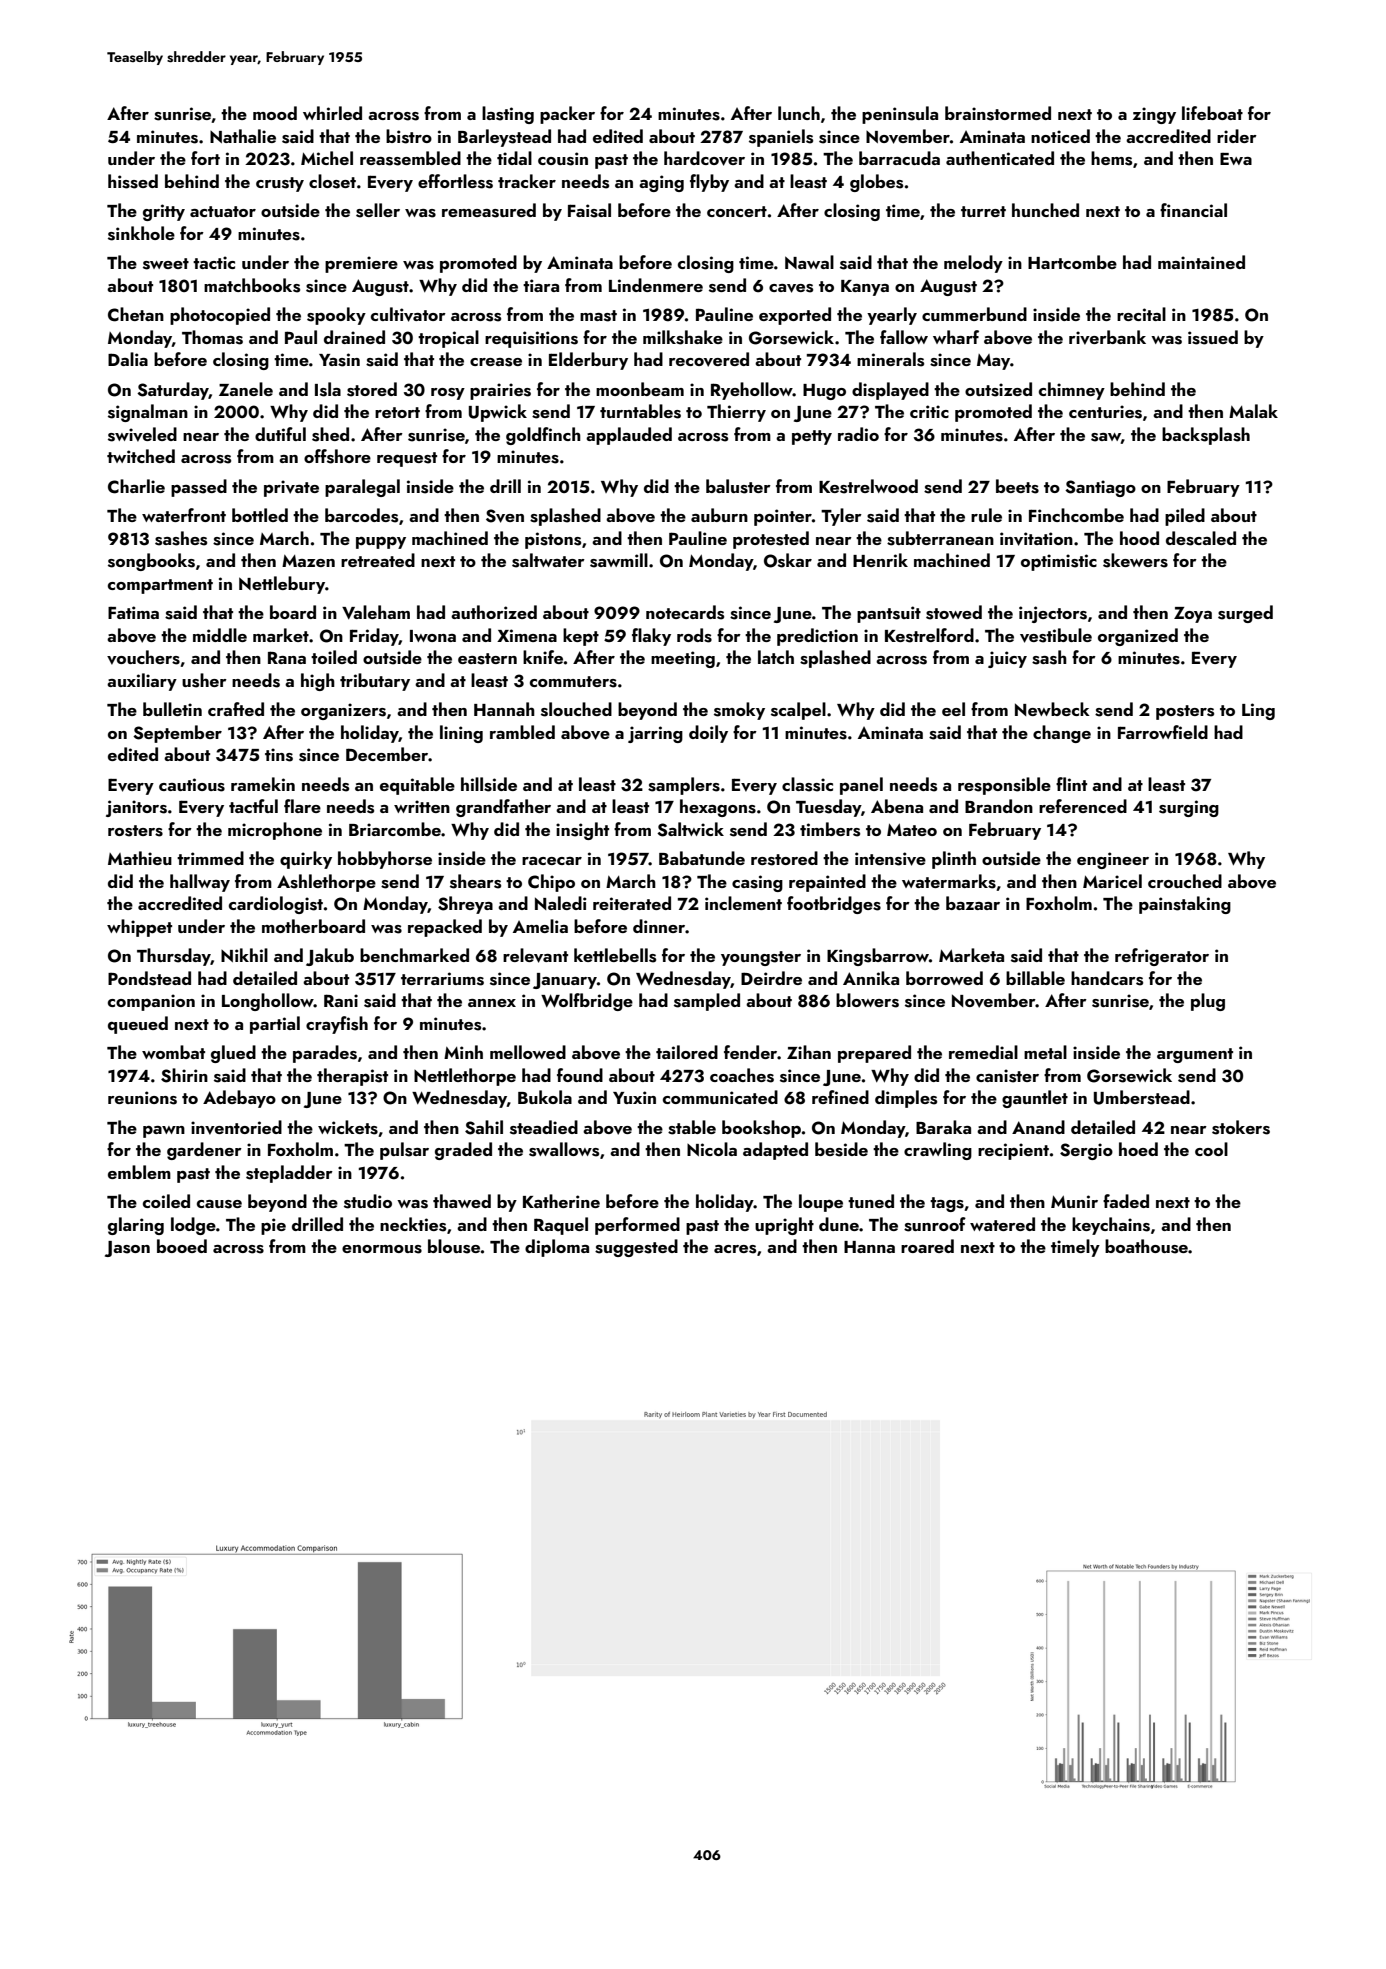  I want to click on zingy, so click(1154, 115).
